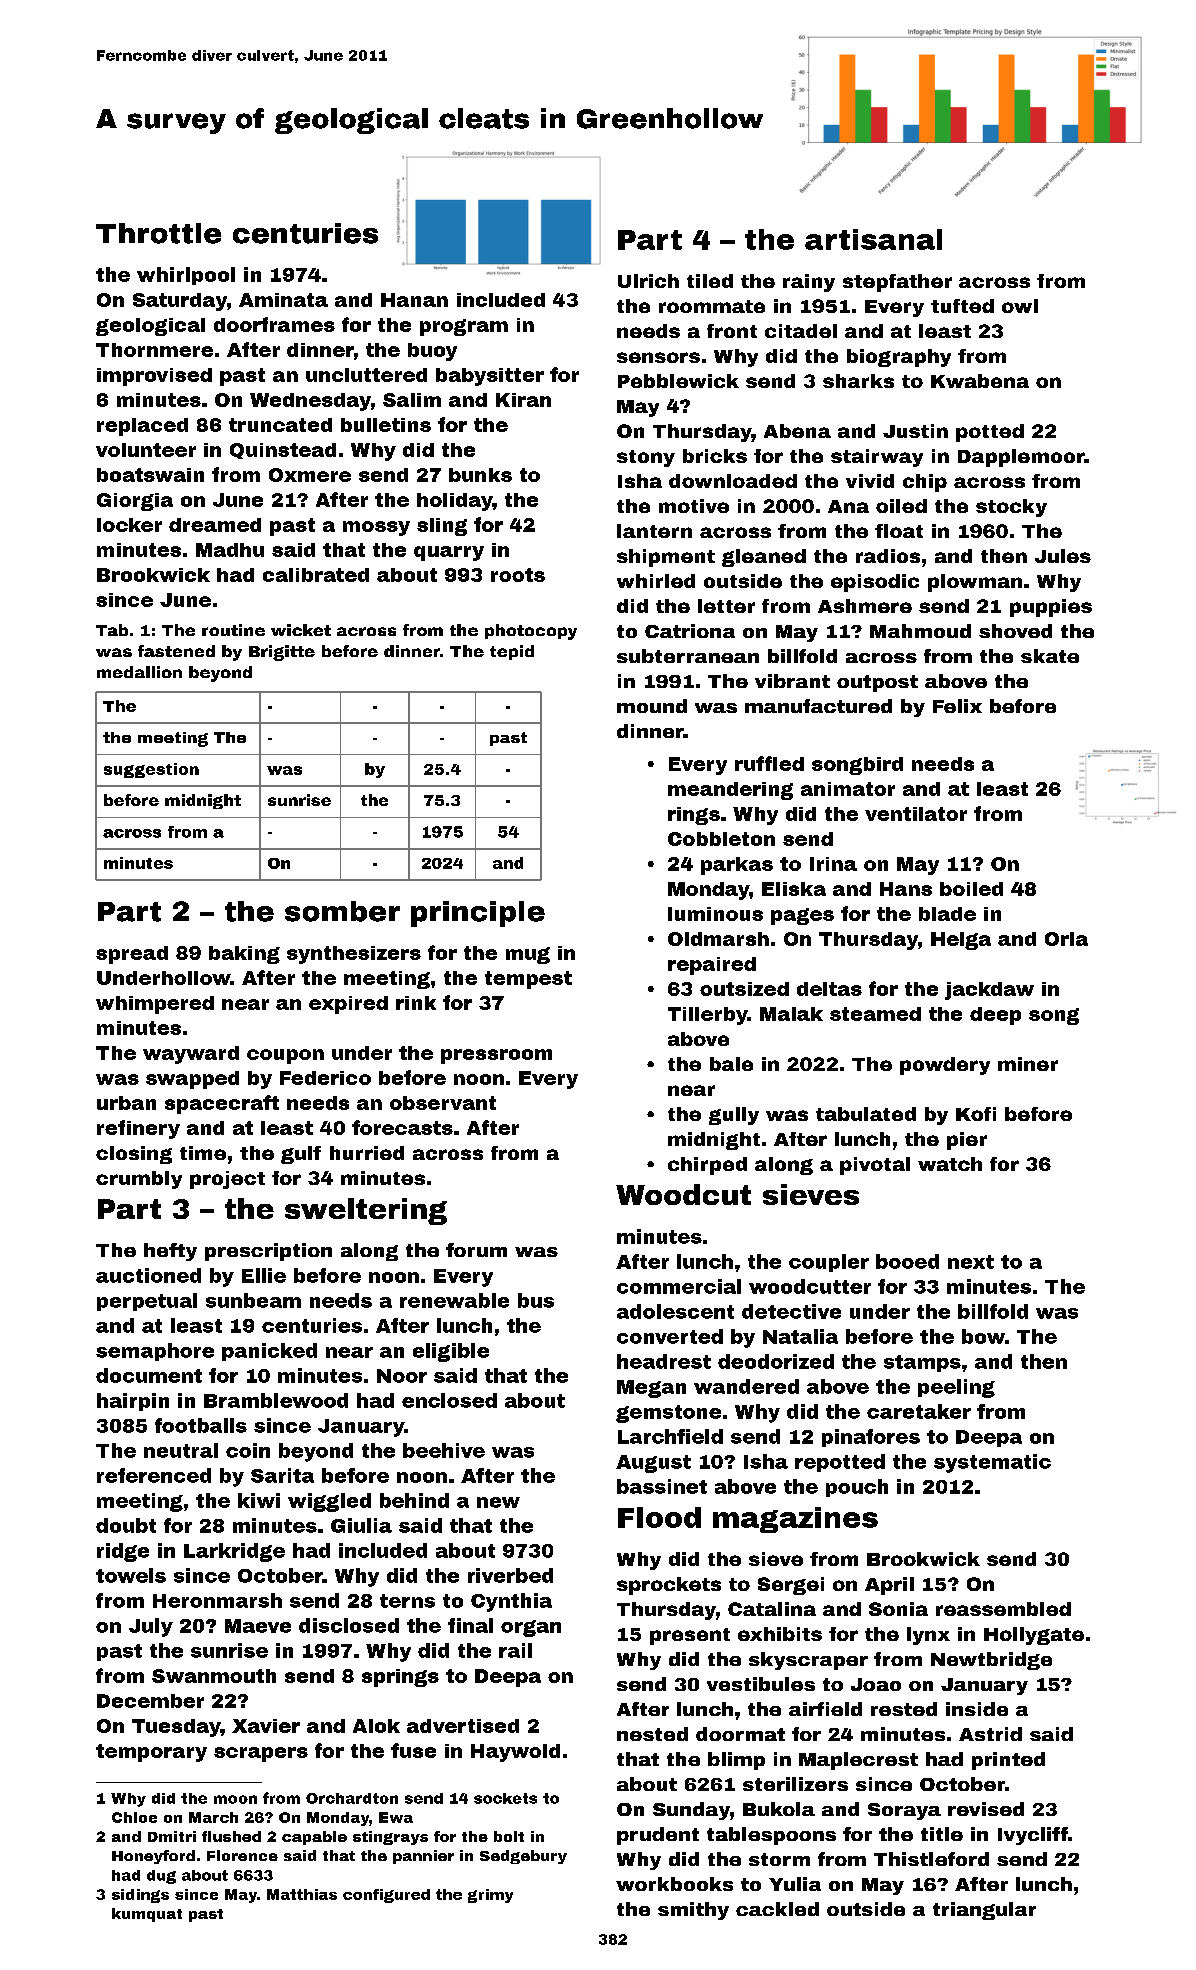 This image has width=1196, height=1970. Describe the element at coordinates (877, 458) in the image. I see `stairway` at that location.
